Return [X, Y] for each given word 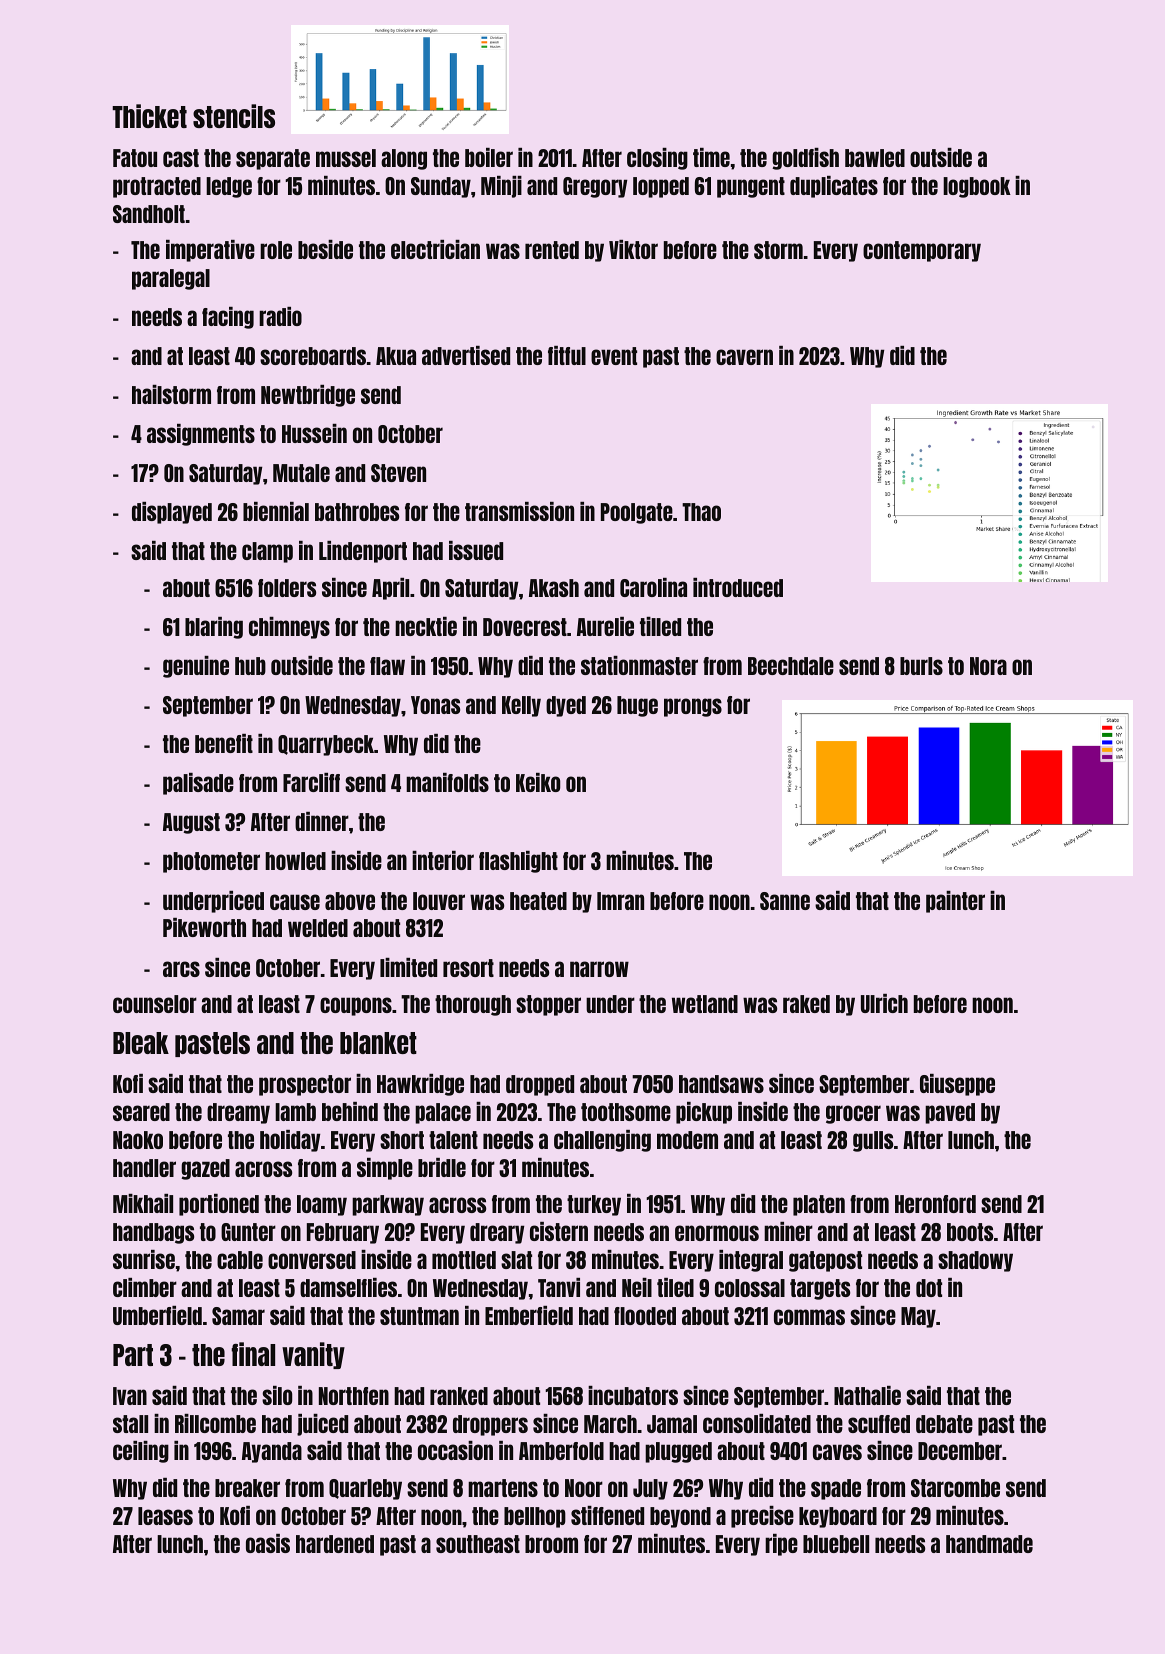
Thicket [149, 116]
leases [165, 1516]
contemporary [922, 251]
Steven [398, 473]
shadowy [975, 1261]
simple [385, 1169]
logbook [977, 187]
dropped [540, 1085]
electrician [435, 249]
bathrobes [357, 512]
